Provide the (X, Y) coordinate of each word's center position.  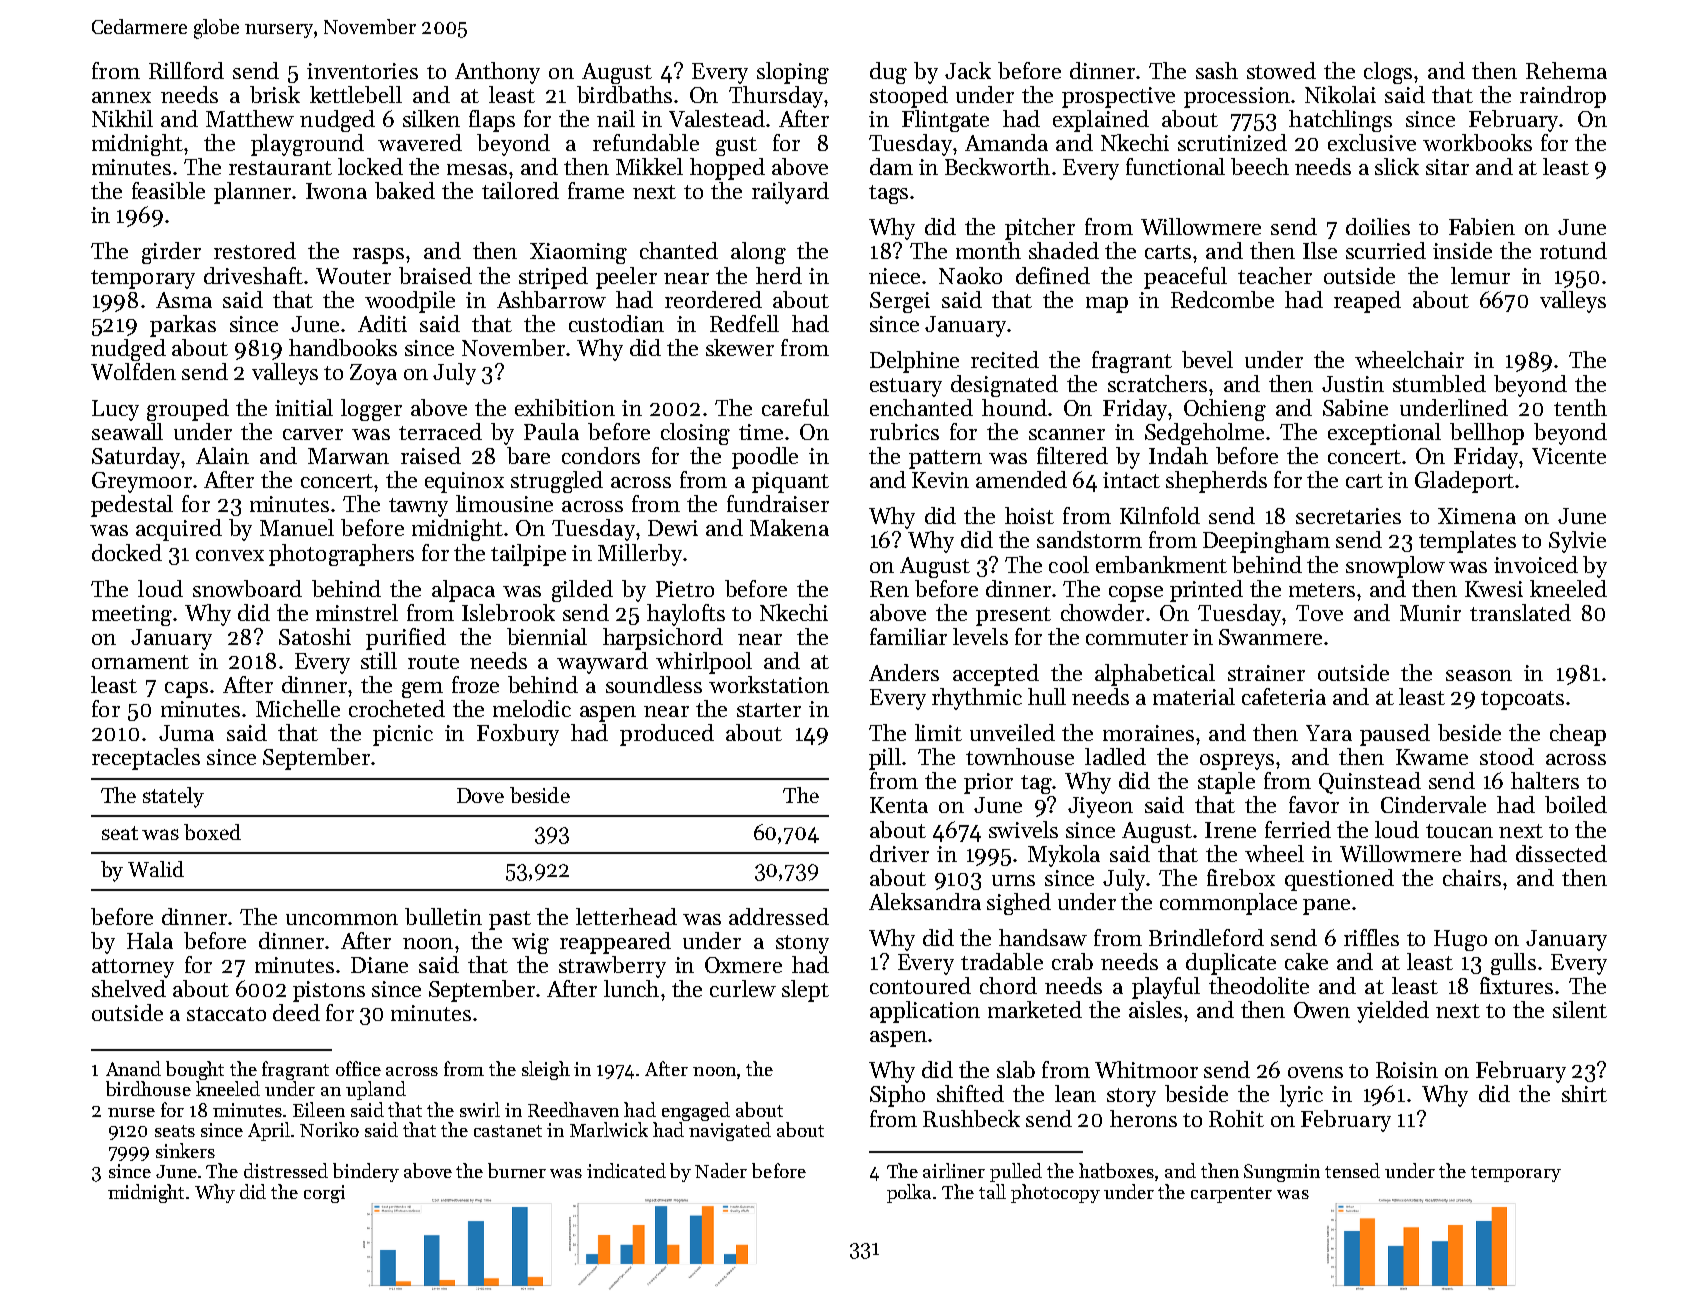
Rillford (186, 70)
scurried (1386, 250)
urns (1013, 880)
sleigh (546, 1070)
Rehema (1566, 70)
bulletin (443, 916)
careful (795, 407)
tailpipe (528, 555)
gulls (1513, 964)
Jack (968, 70)
